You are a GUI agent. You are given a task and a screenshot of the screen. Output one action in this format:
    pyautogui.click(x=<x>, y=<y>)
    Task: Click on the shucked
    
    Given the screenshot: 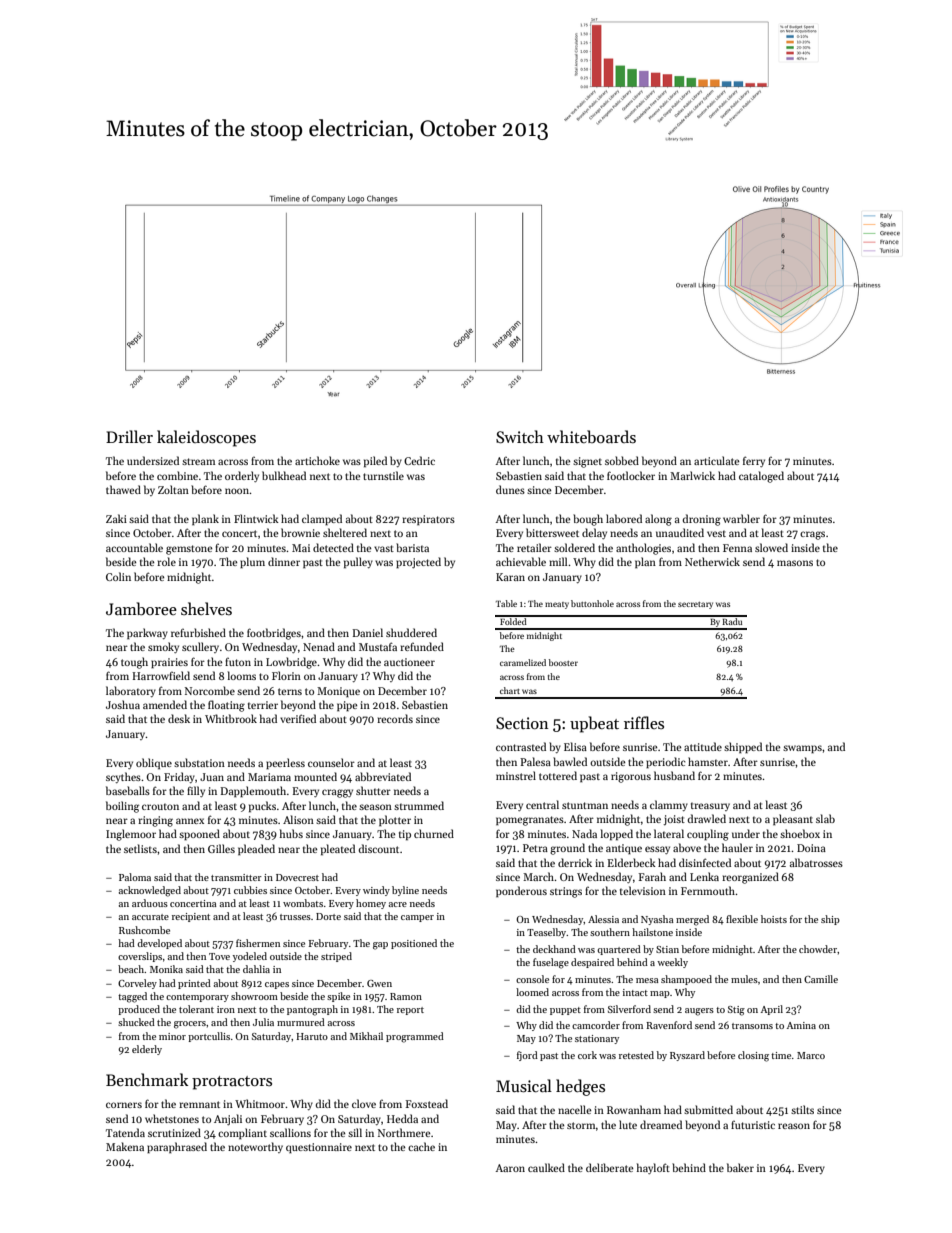 What is the action you would take?
    pyautogui.click(x=136, y=1022)
